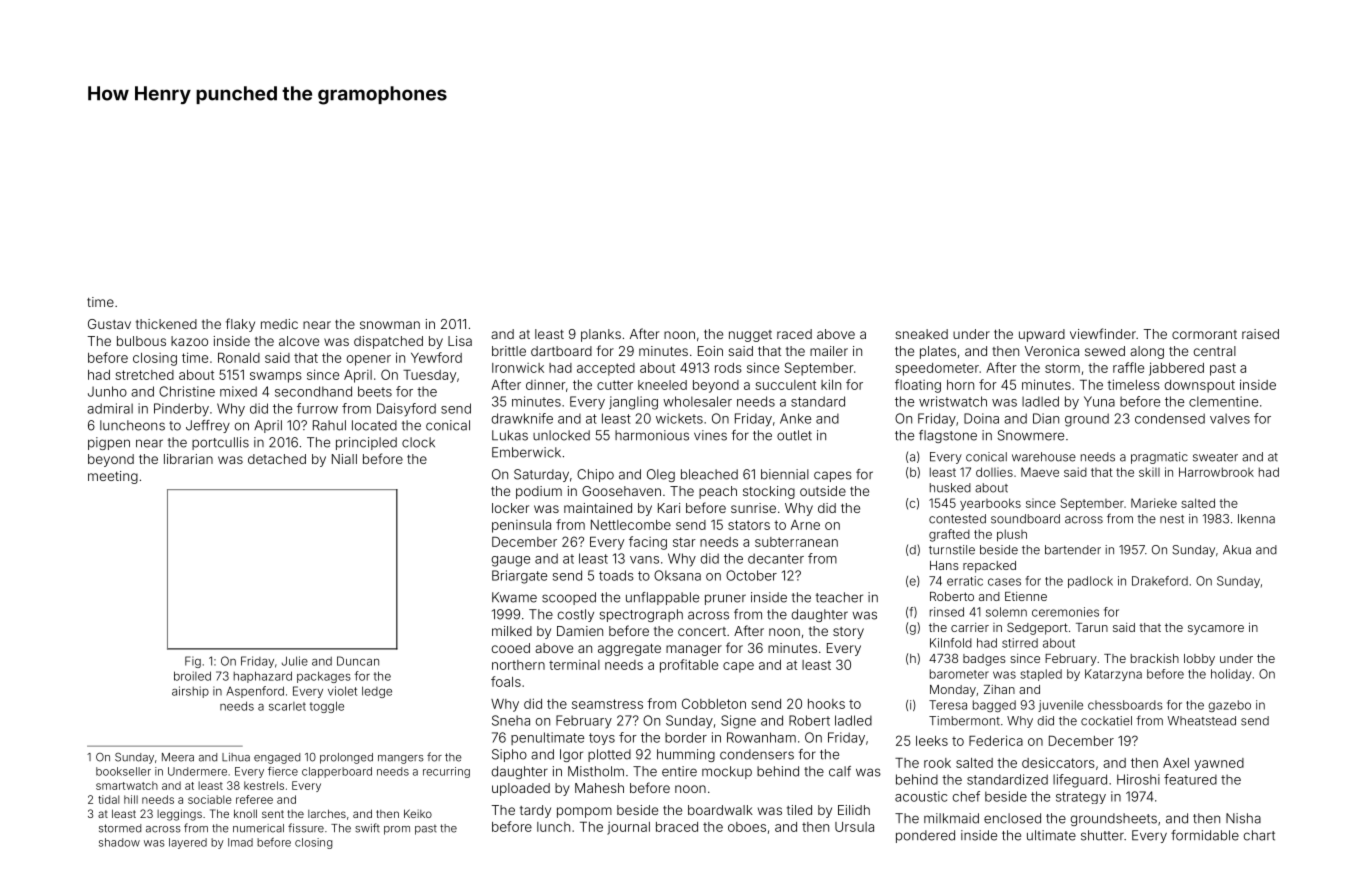 The image size is (1372, 887). Describe the element at coordinates (511, 561) in the screenshot. I see `gauge` at that location.
